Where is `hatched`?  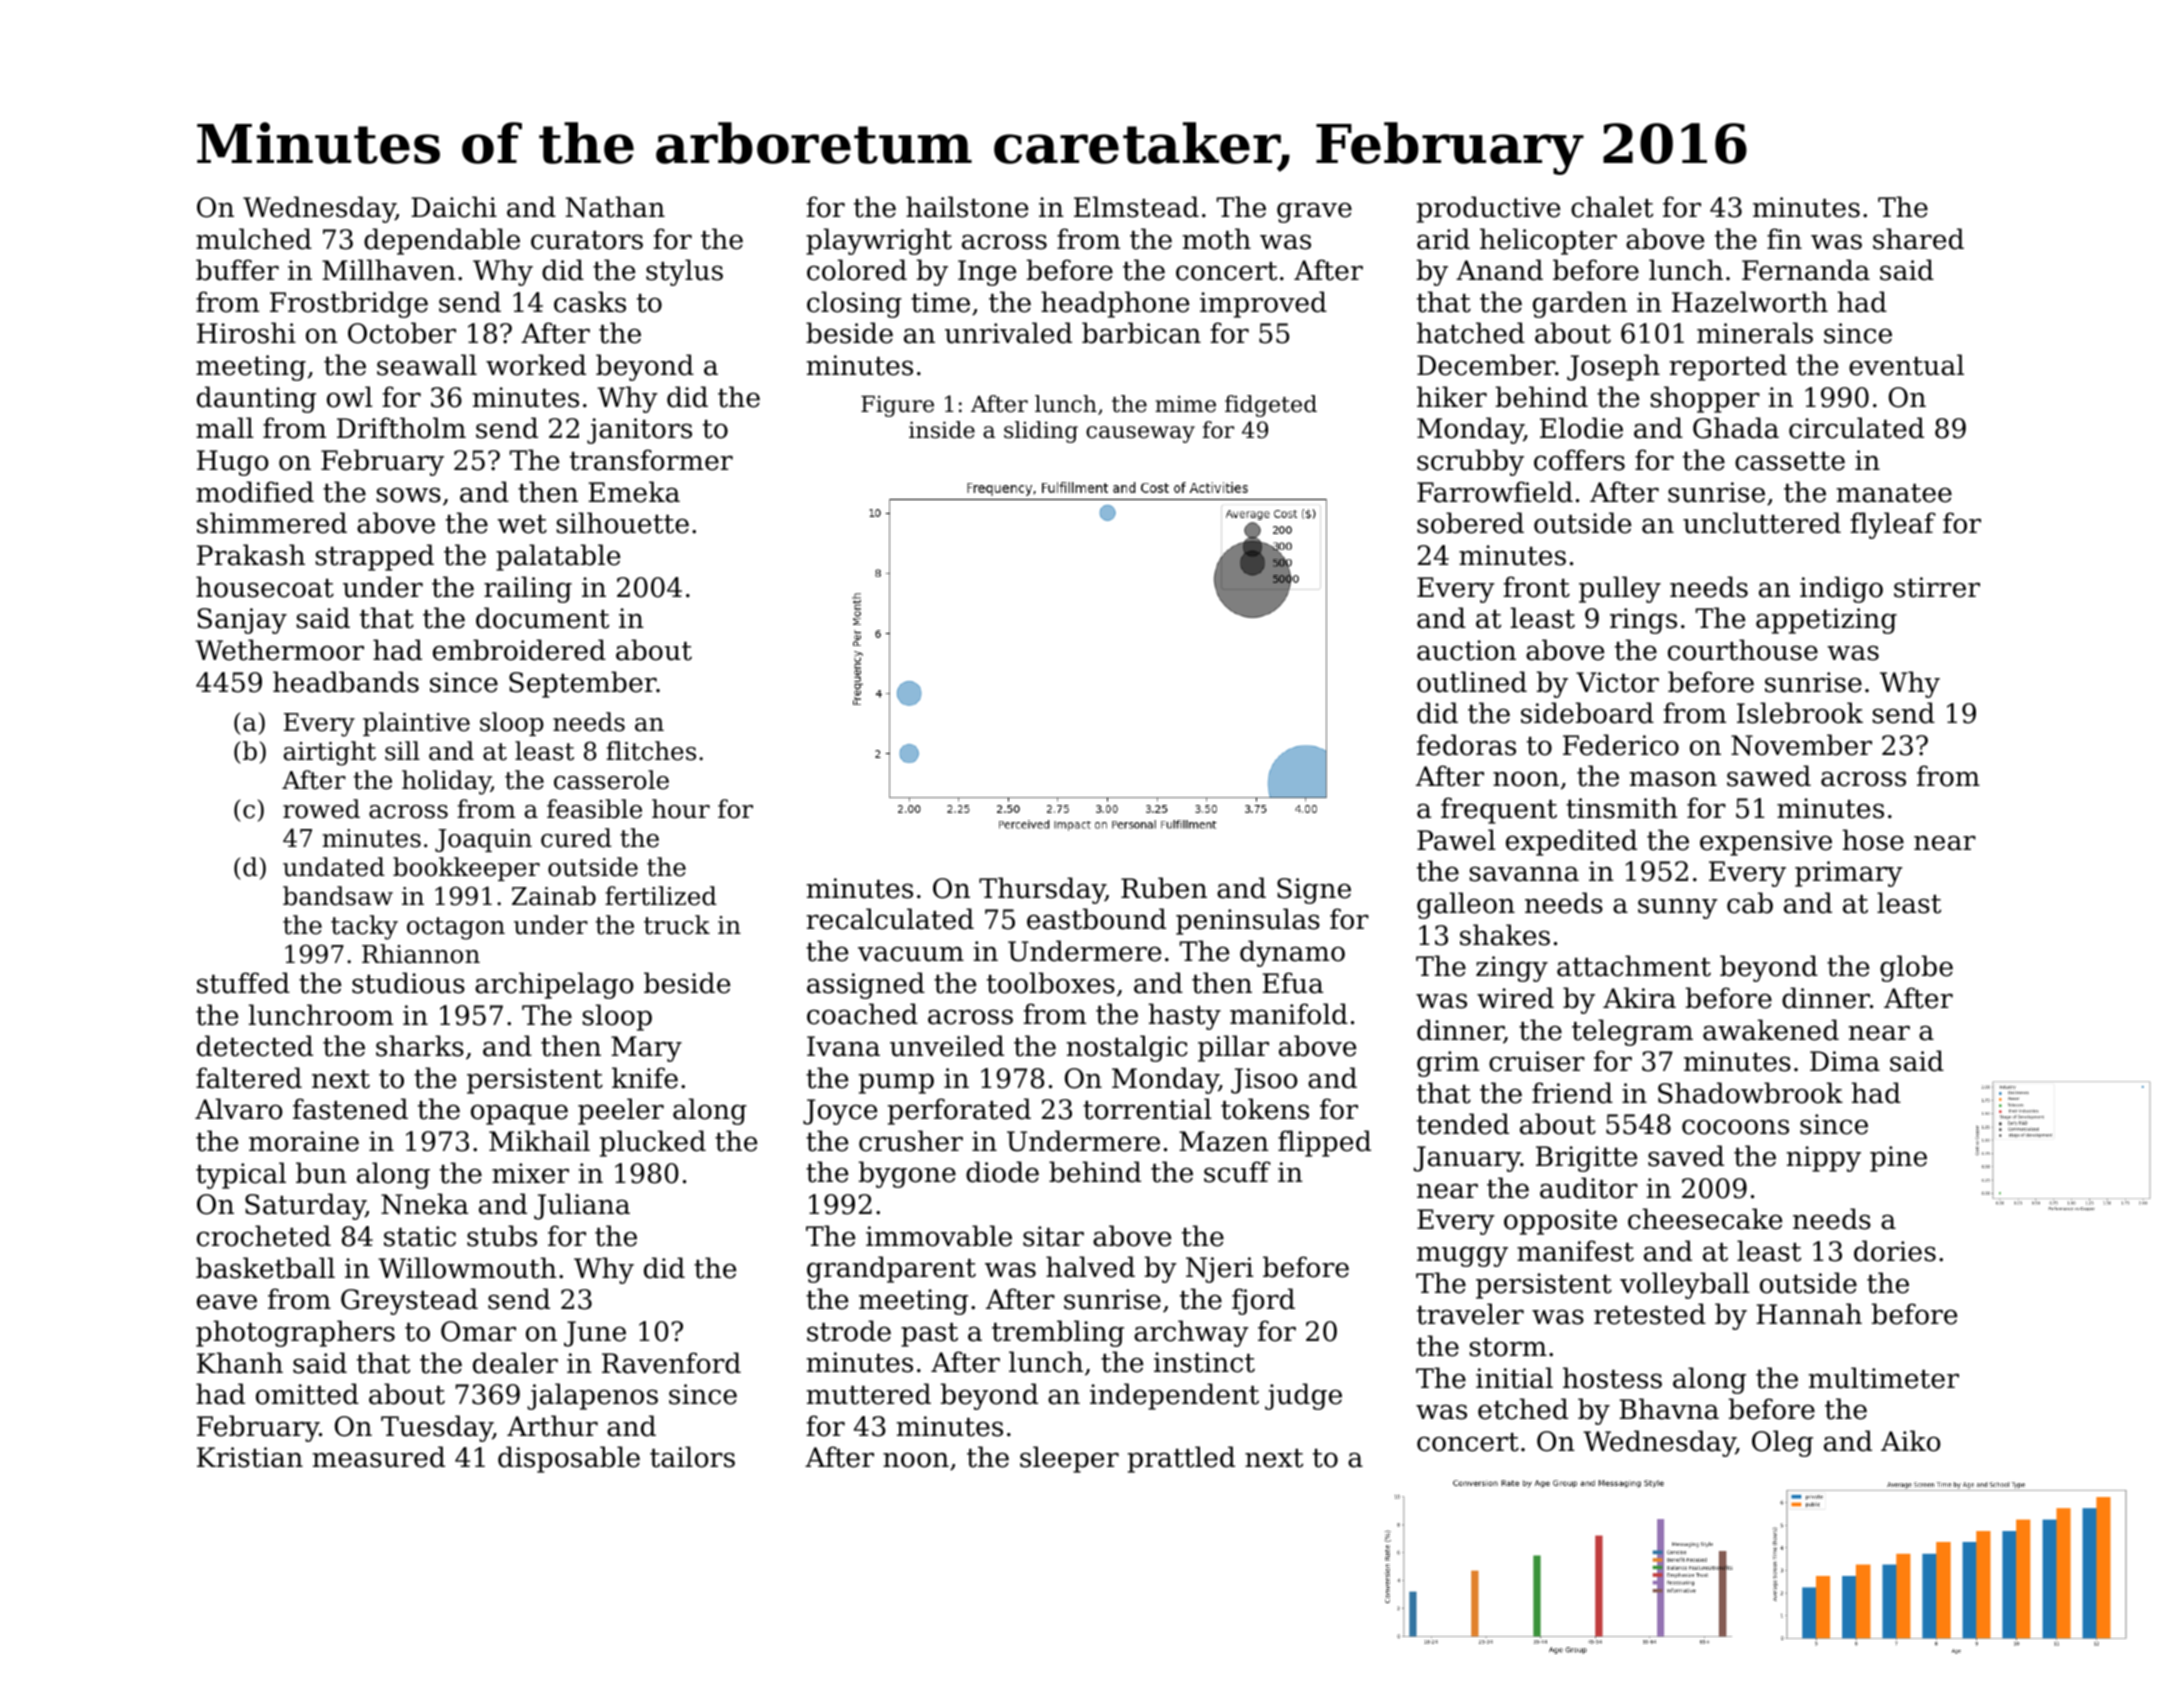
hatched is located at coordinates (1471, 333).
